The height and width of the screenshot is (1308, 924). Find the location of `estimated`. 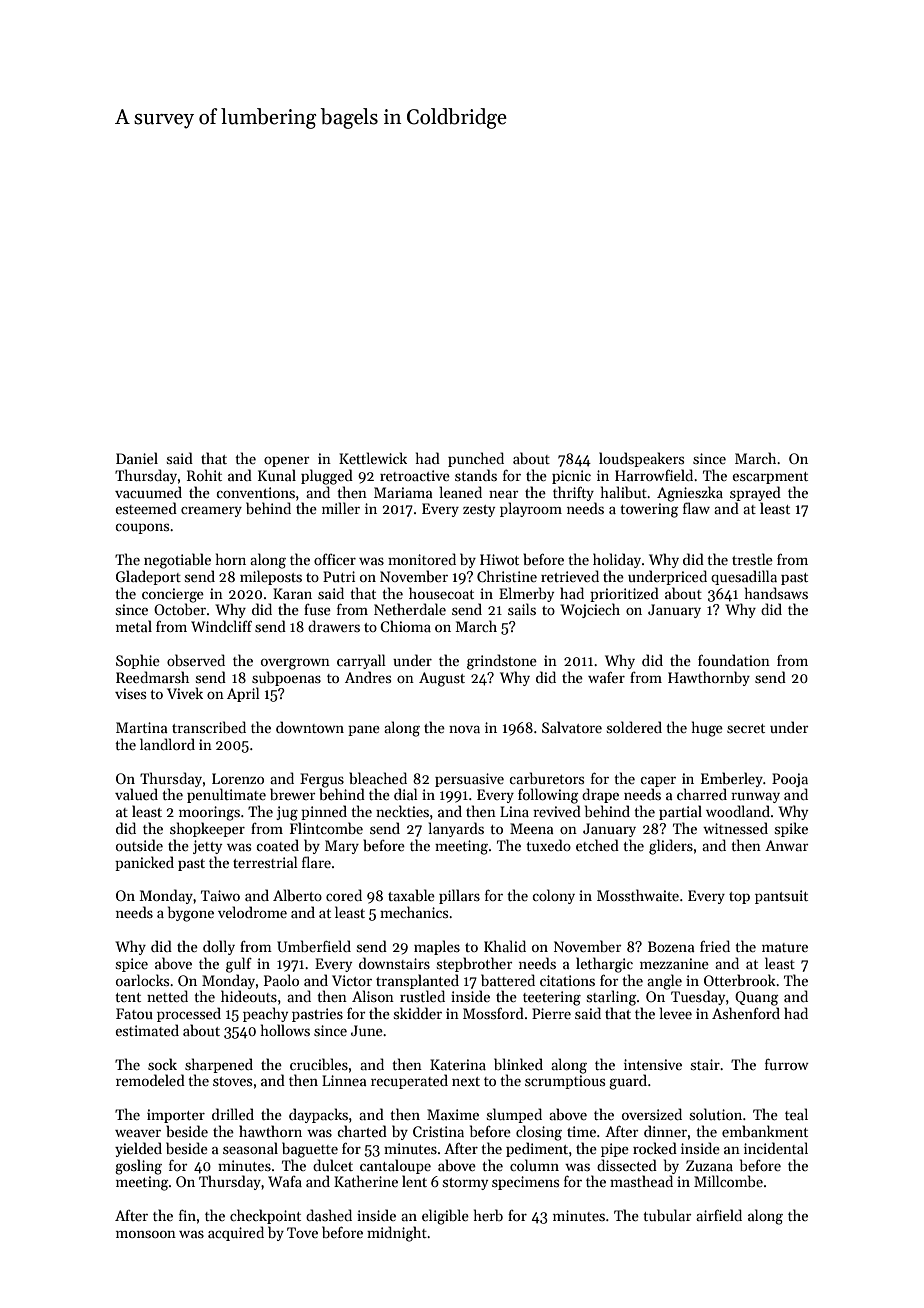

estimated is located at coordinates (147, 1030).
